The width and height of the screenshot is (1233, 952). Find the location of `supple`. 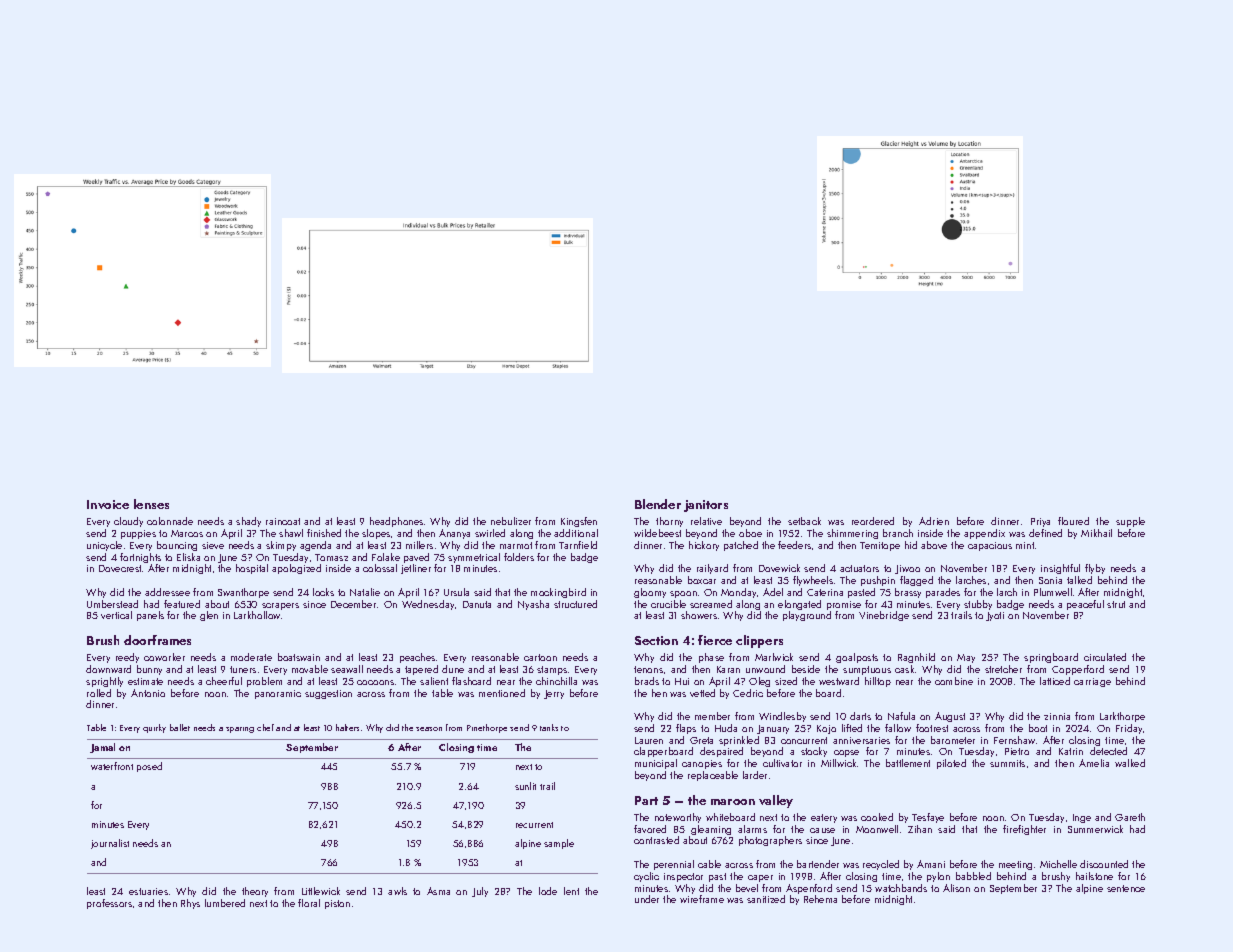

supple is located at coordinates (1130, 522).
